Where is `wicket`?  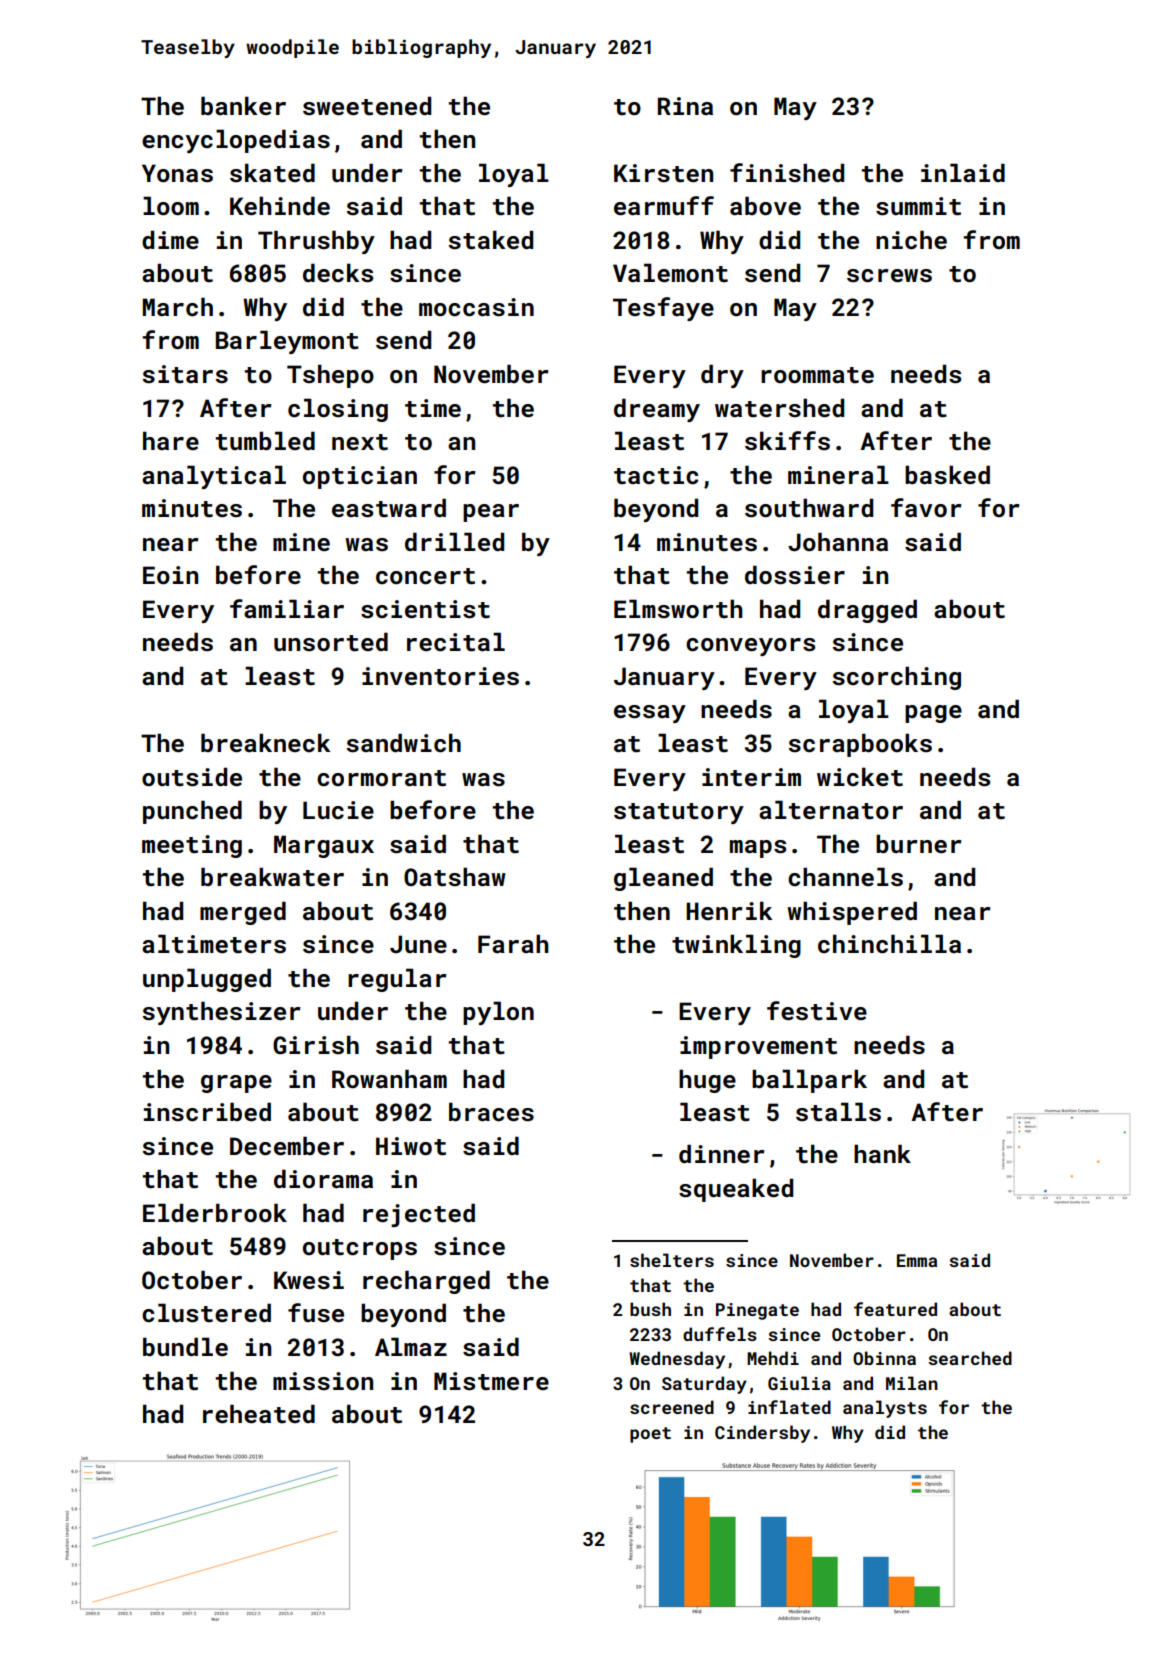 wicket is located at coordinates (860, 777).
